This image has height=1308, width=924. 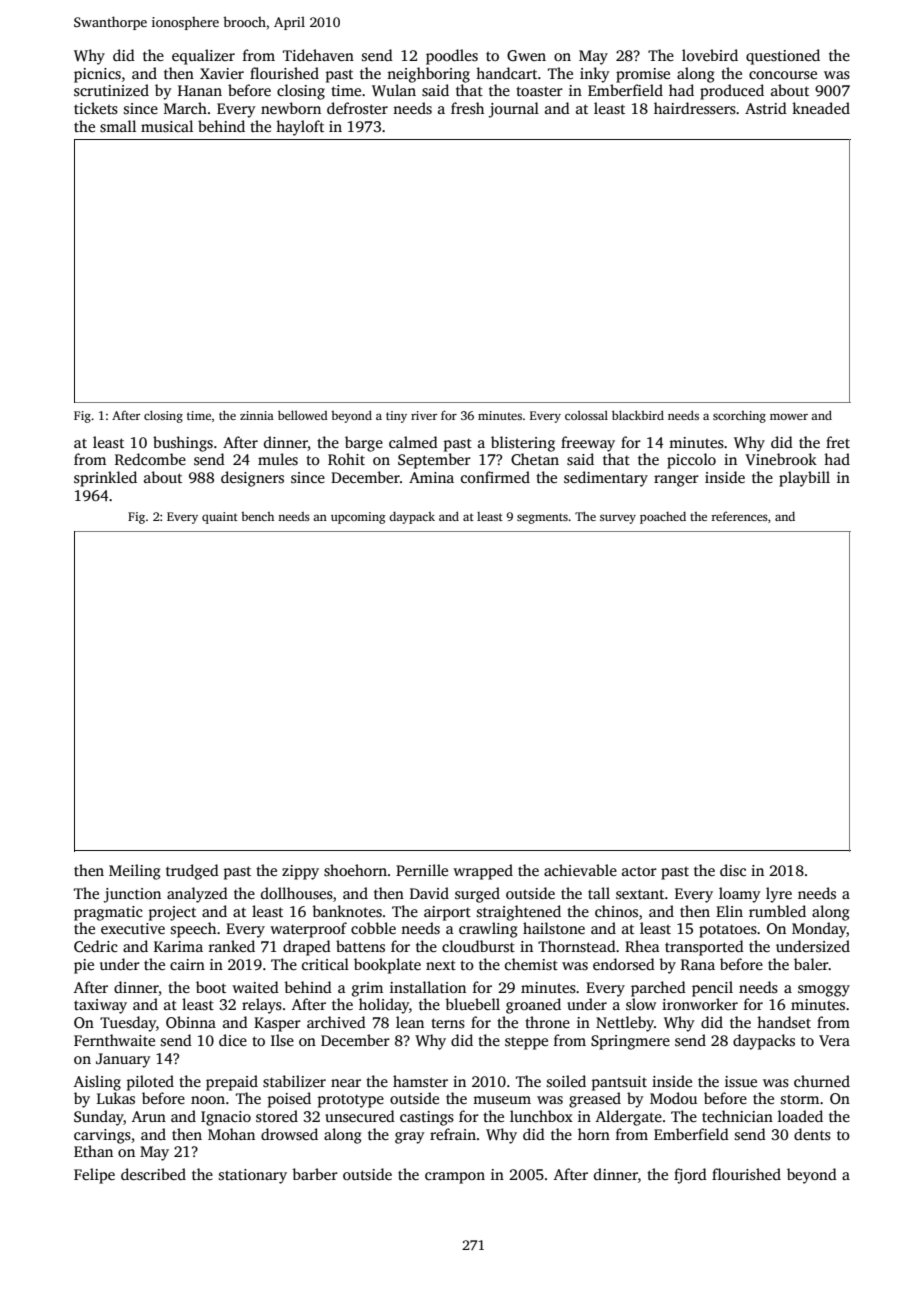 I want to click on sprinkled, so click(x=105, y=479).
